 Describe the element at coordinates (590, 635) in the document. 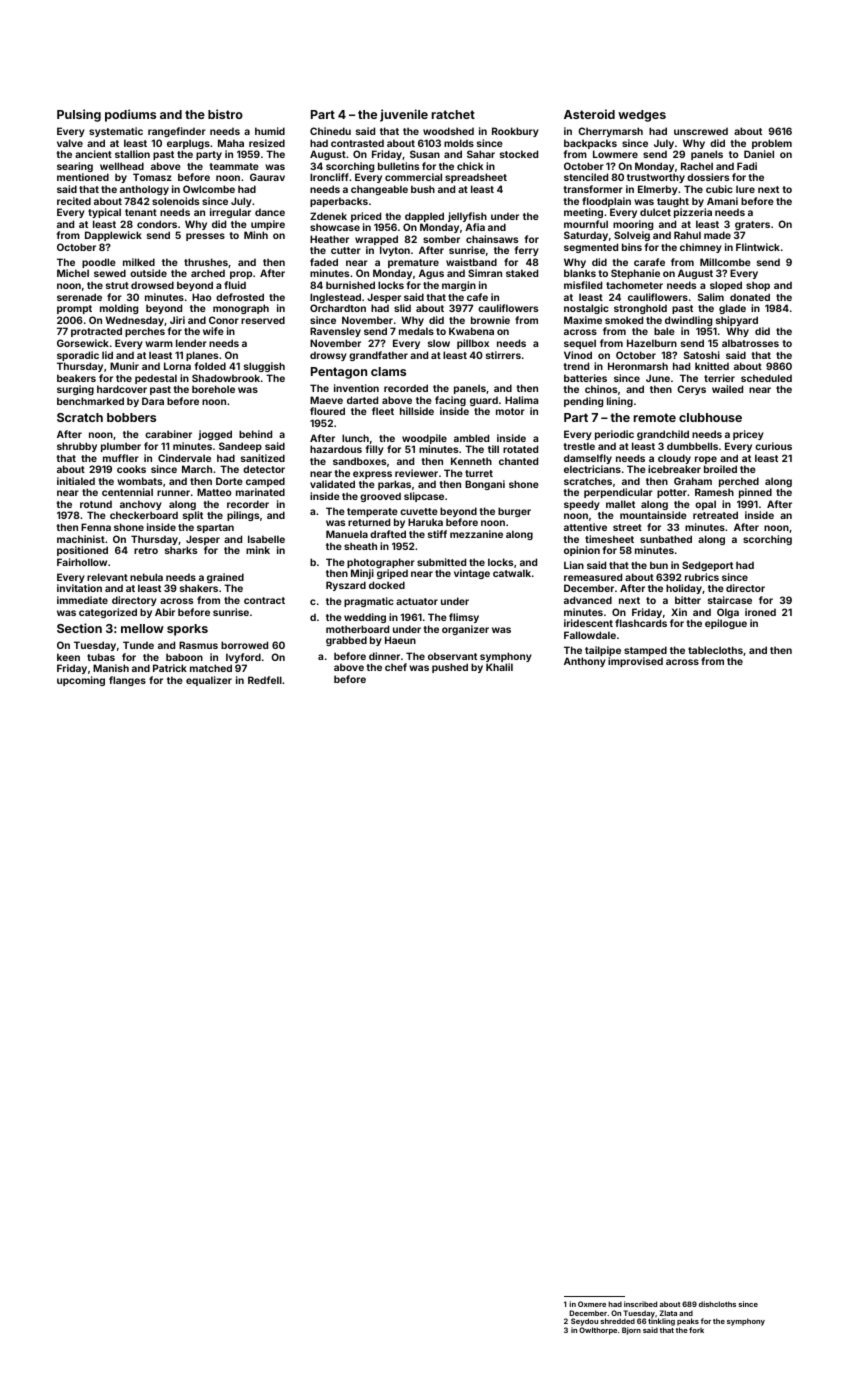

I see `Fallowdale` at that location.
